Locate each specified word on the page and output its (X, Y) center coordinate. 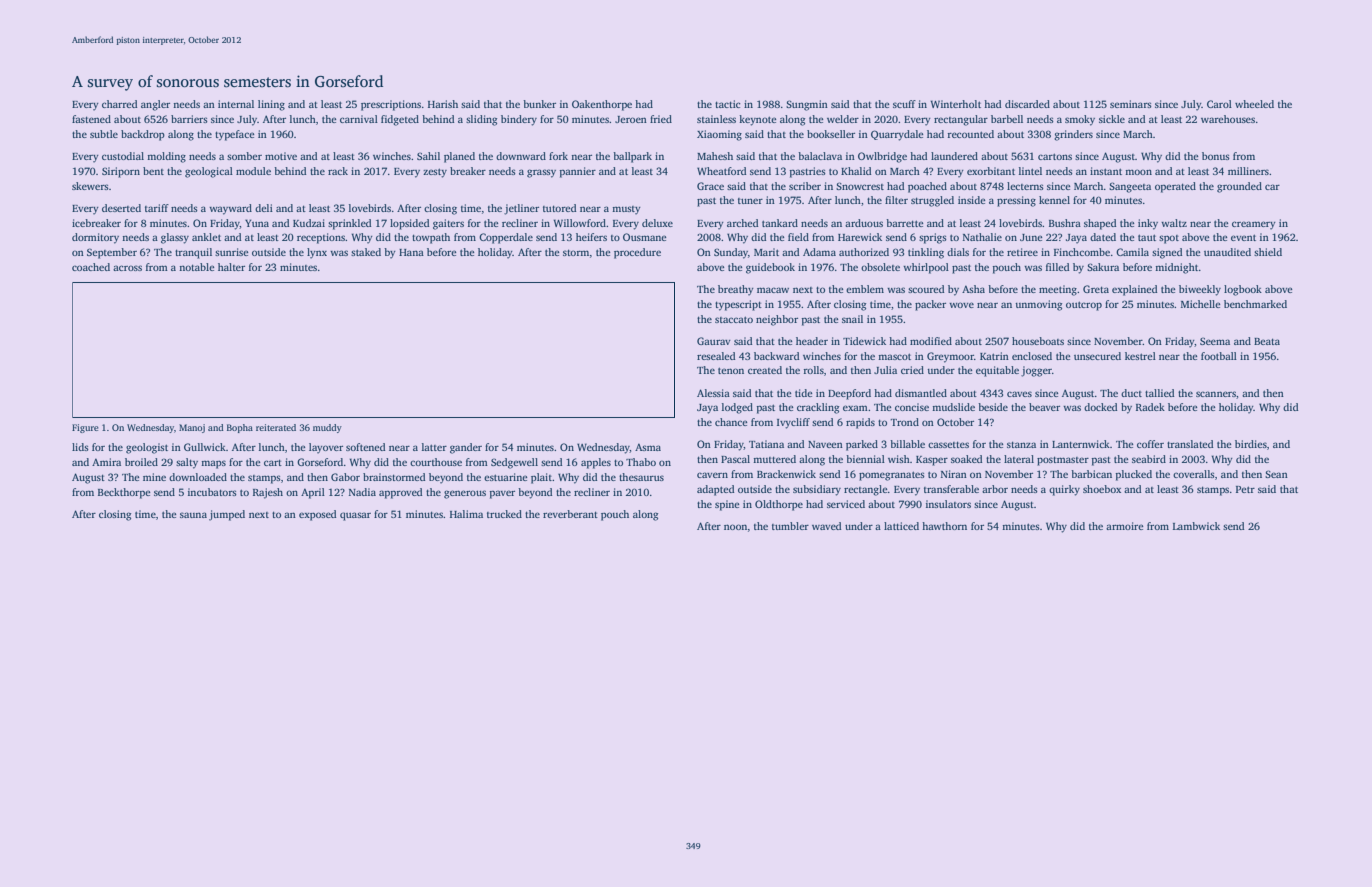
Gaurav (714, 341)
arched (742, 223)
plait (541, 478)
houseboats (1038, 341)
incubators (212, 492)
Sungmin (807, 105)
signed (1167, 253)
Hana (411, 252)
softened (365, 447)
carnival (359, 119)
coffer (1150, 444)
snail (852, 319)
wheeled (1254, 104)
